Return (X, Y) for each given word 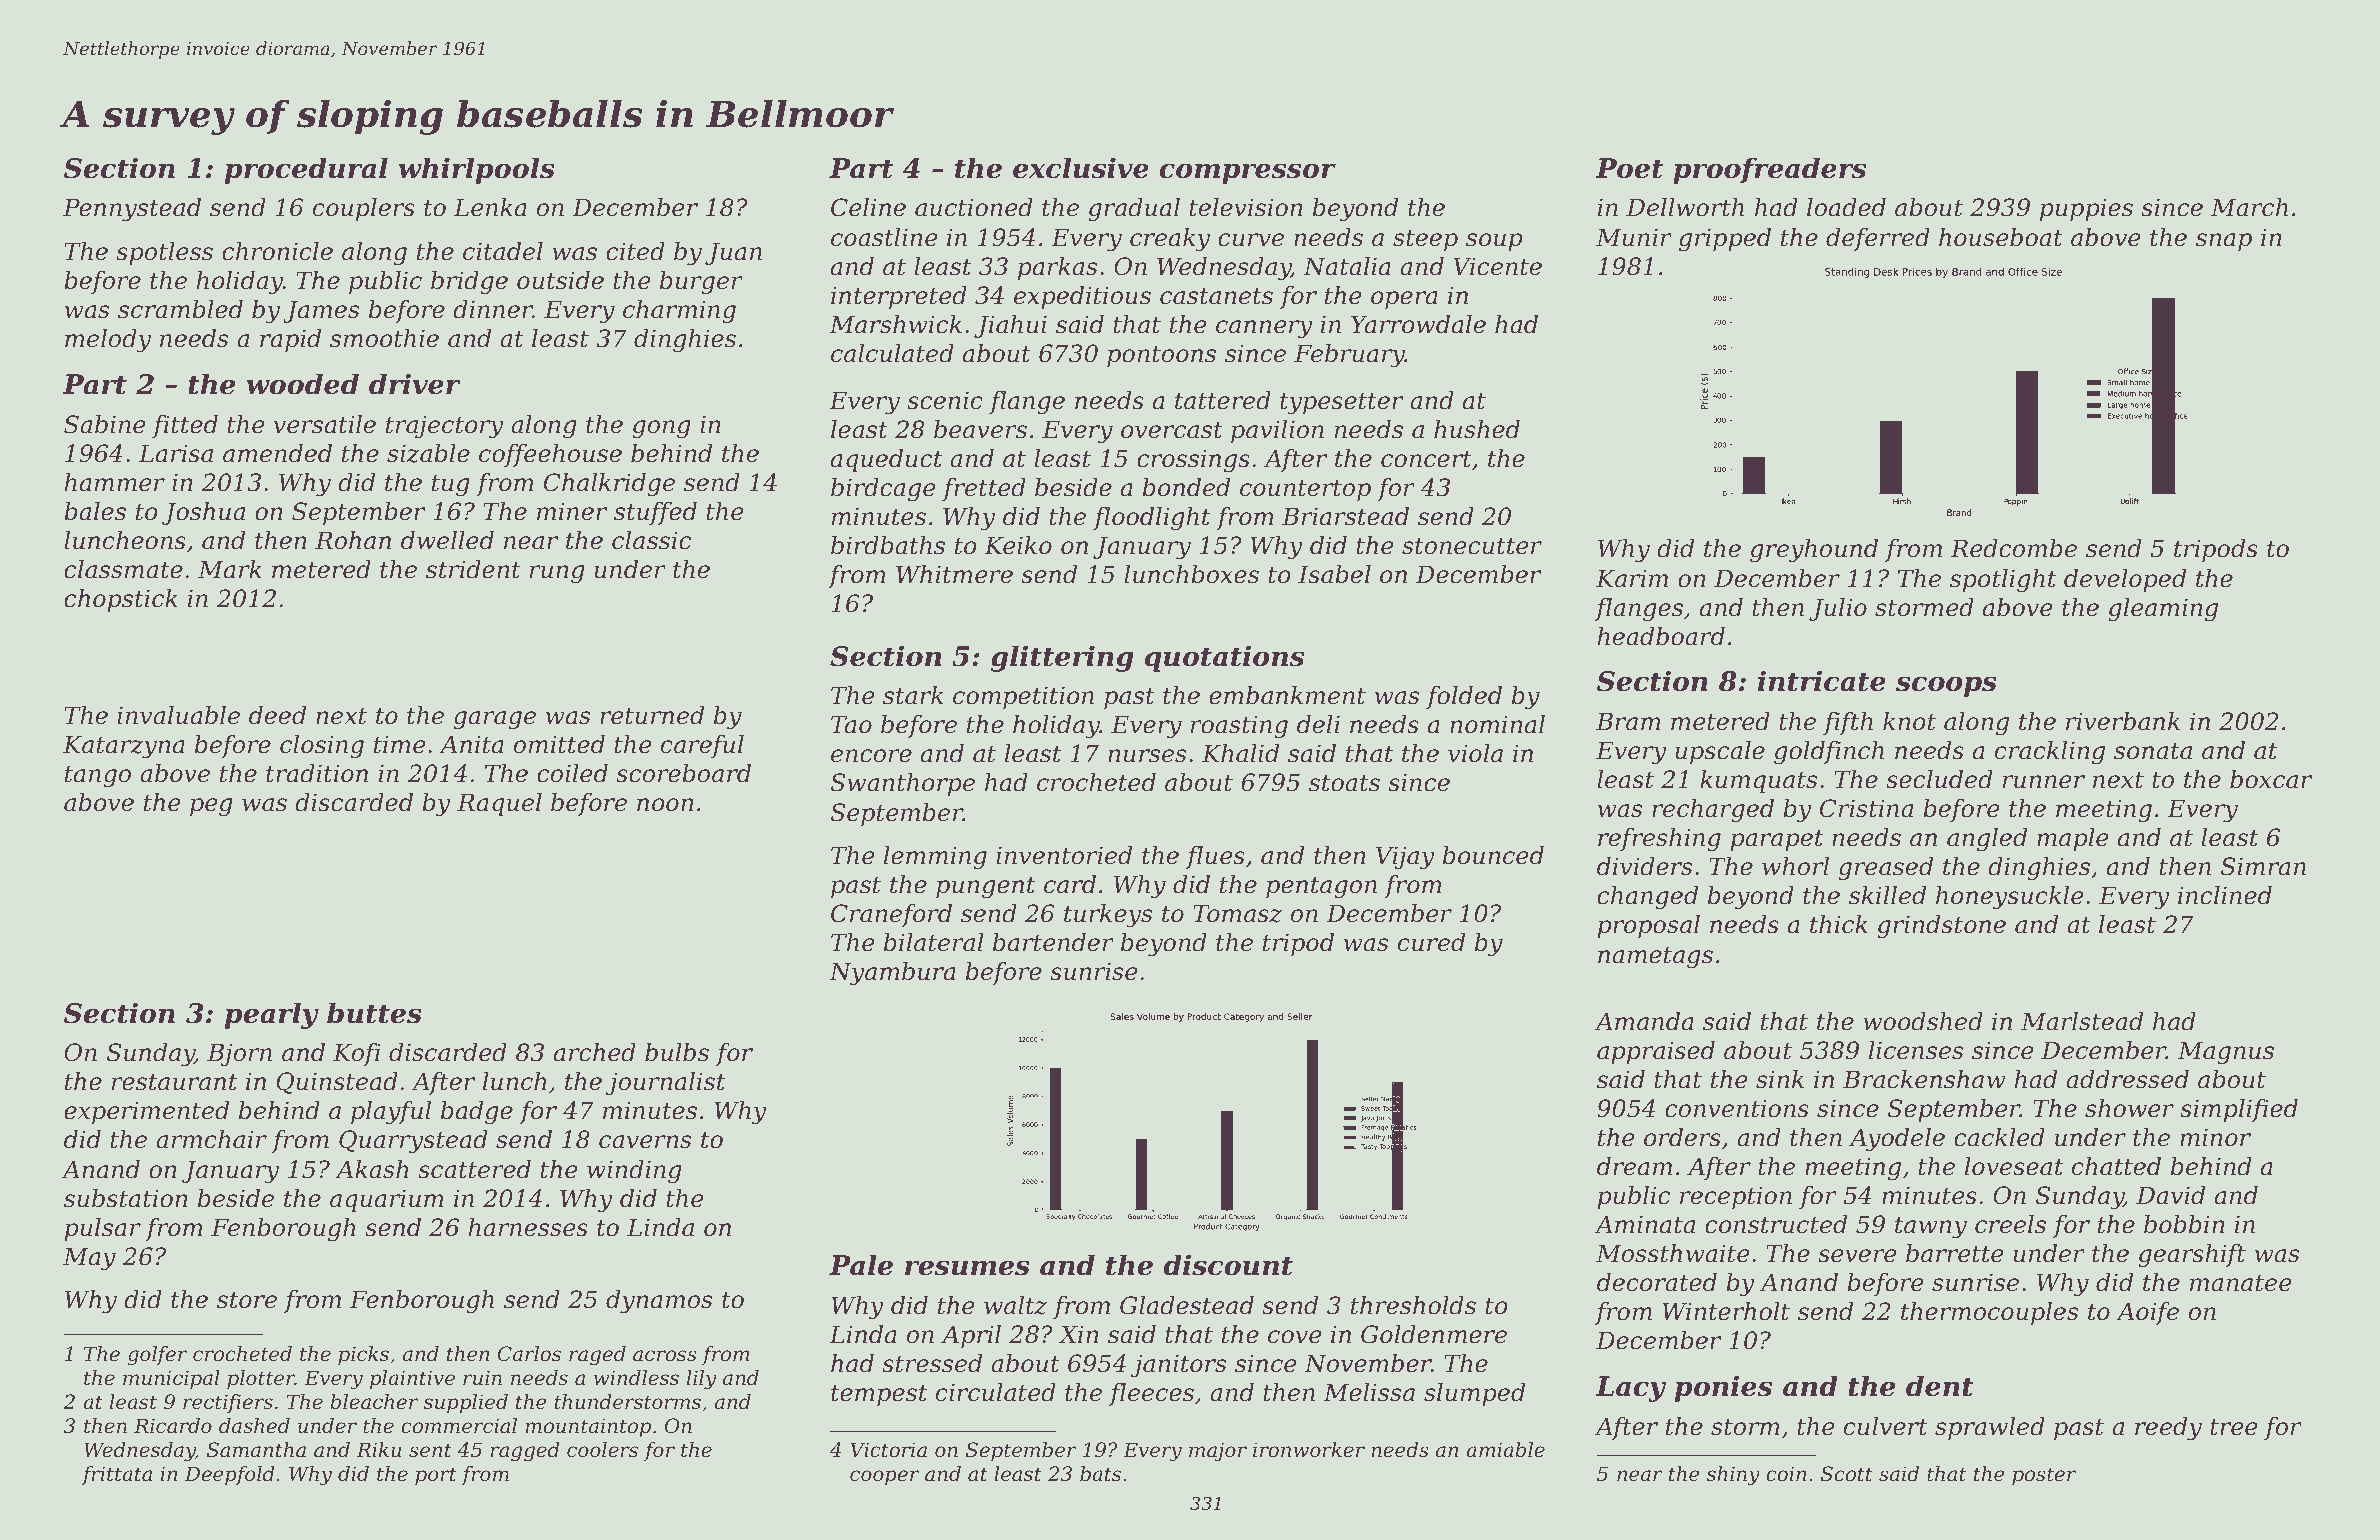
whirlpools (477, 170)
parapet (1776, 840)
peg (211, 807)
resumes (967, 1268)
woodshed (1923, 1021)
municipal (171, 1379)
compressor (1247, 173)
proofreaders (1769, 170)
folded (1464, 697)
